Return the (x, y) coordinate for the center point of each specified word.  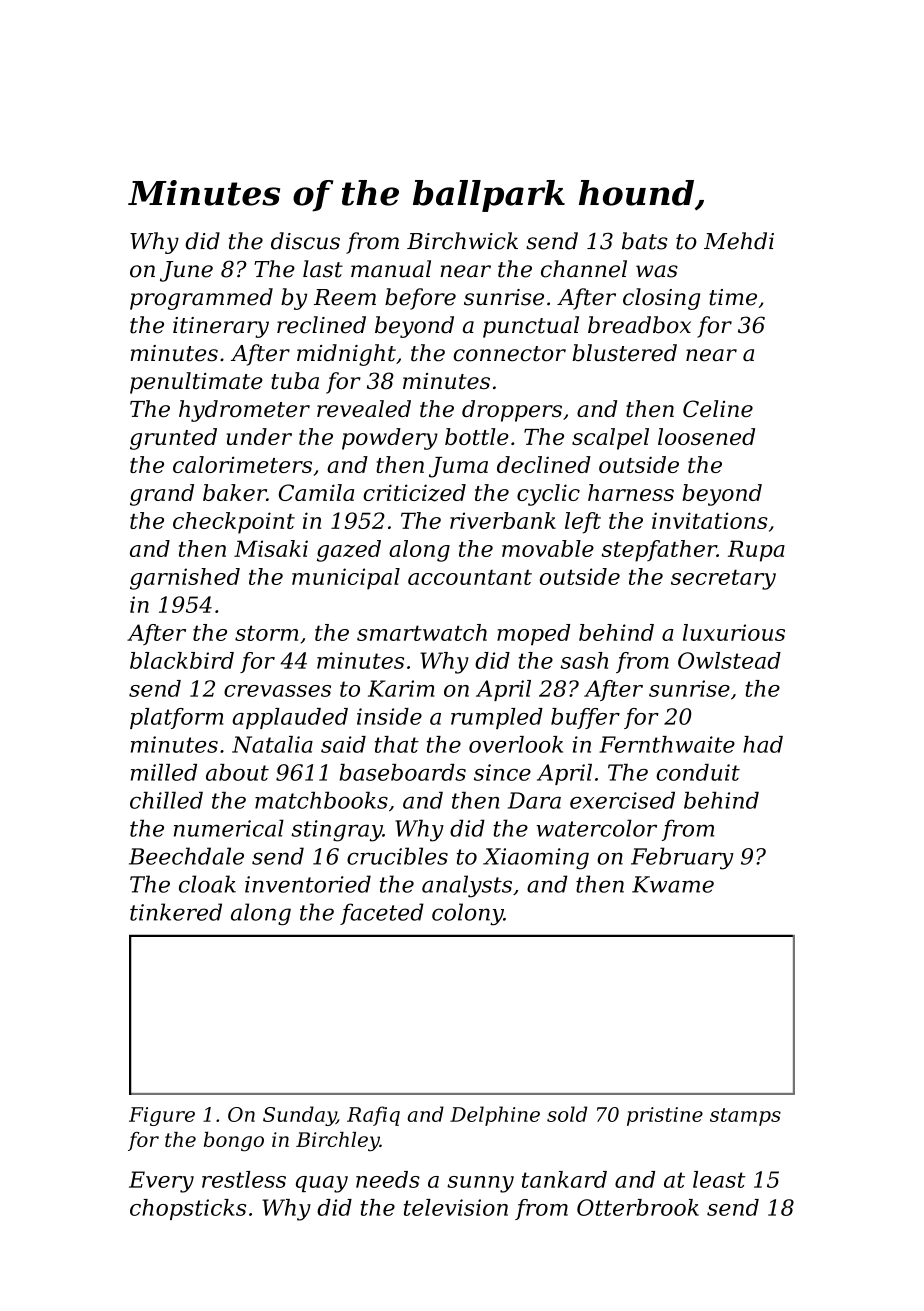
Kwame (673, 884)
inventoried (308, 884)
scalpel (610, 439)
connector (509, 354)
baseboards (403, 772)
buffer (585, 718)
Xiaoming (536, 859)
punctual (531, 327)
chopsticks (188, 1209)
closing (661, 299)
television (456, 1207)
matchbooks (321, 800)
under (259, 436)
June (186, 271)
